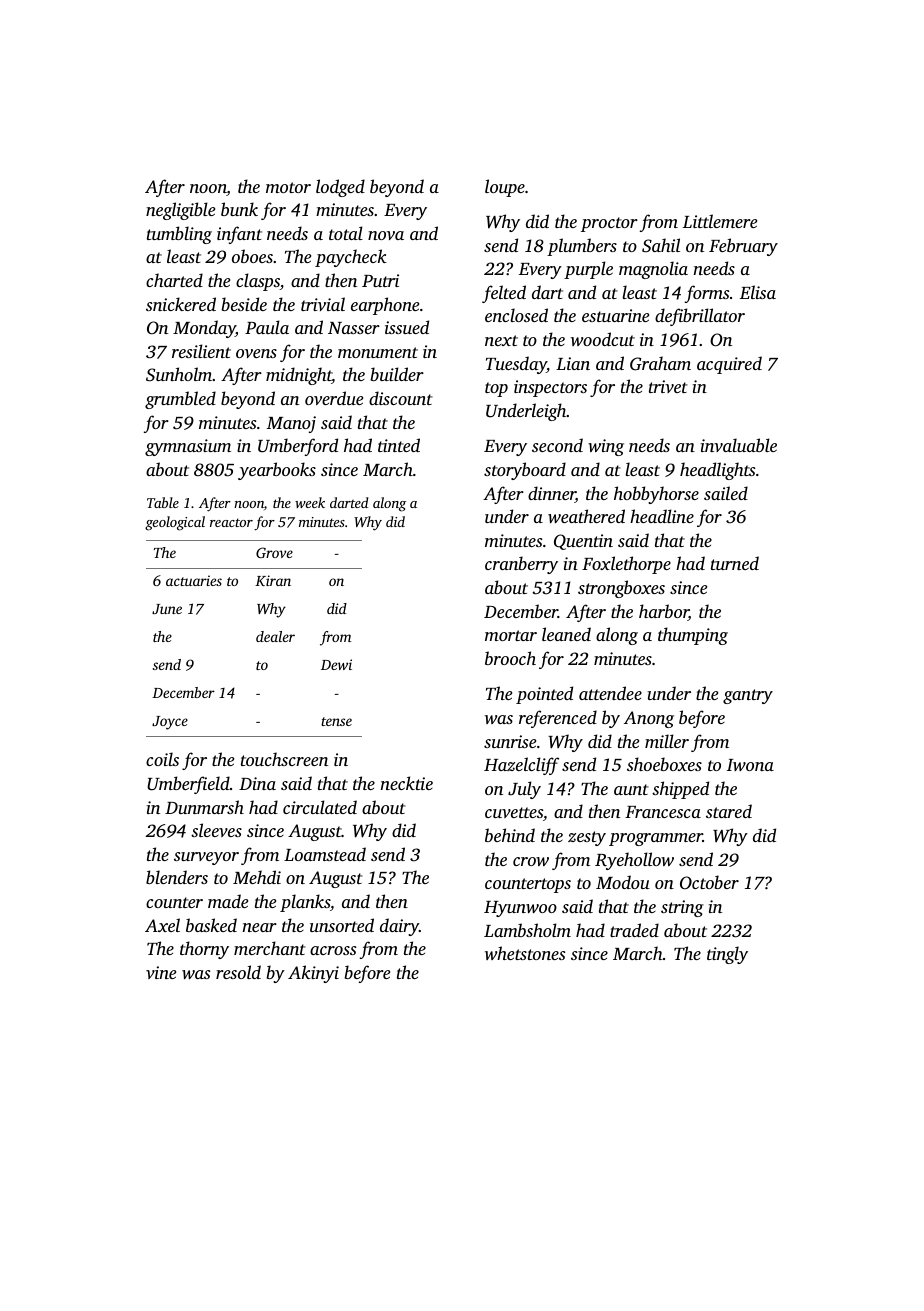 The height and width of the screenshot is (1311, 924). I want to click on Joyce, so click(170, 723).
